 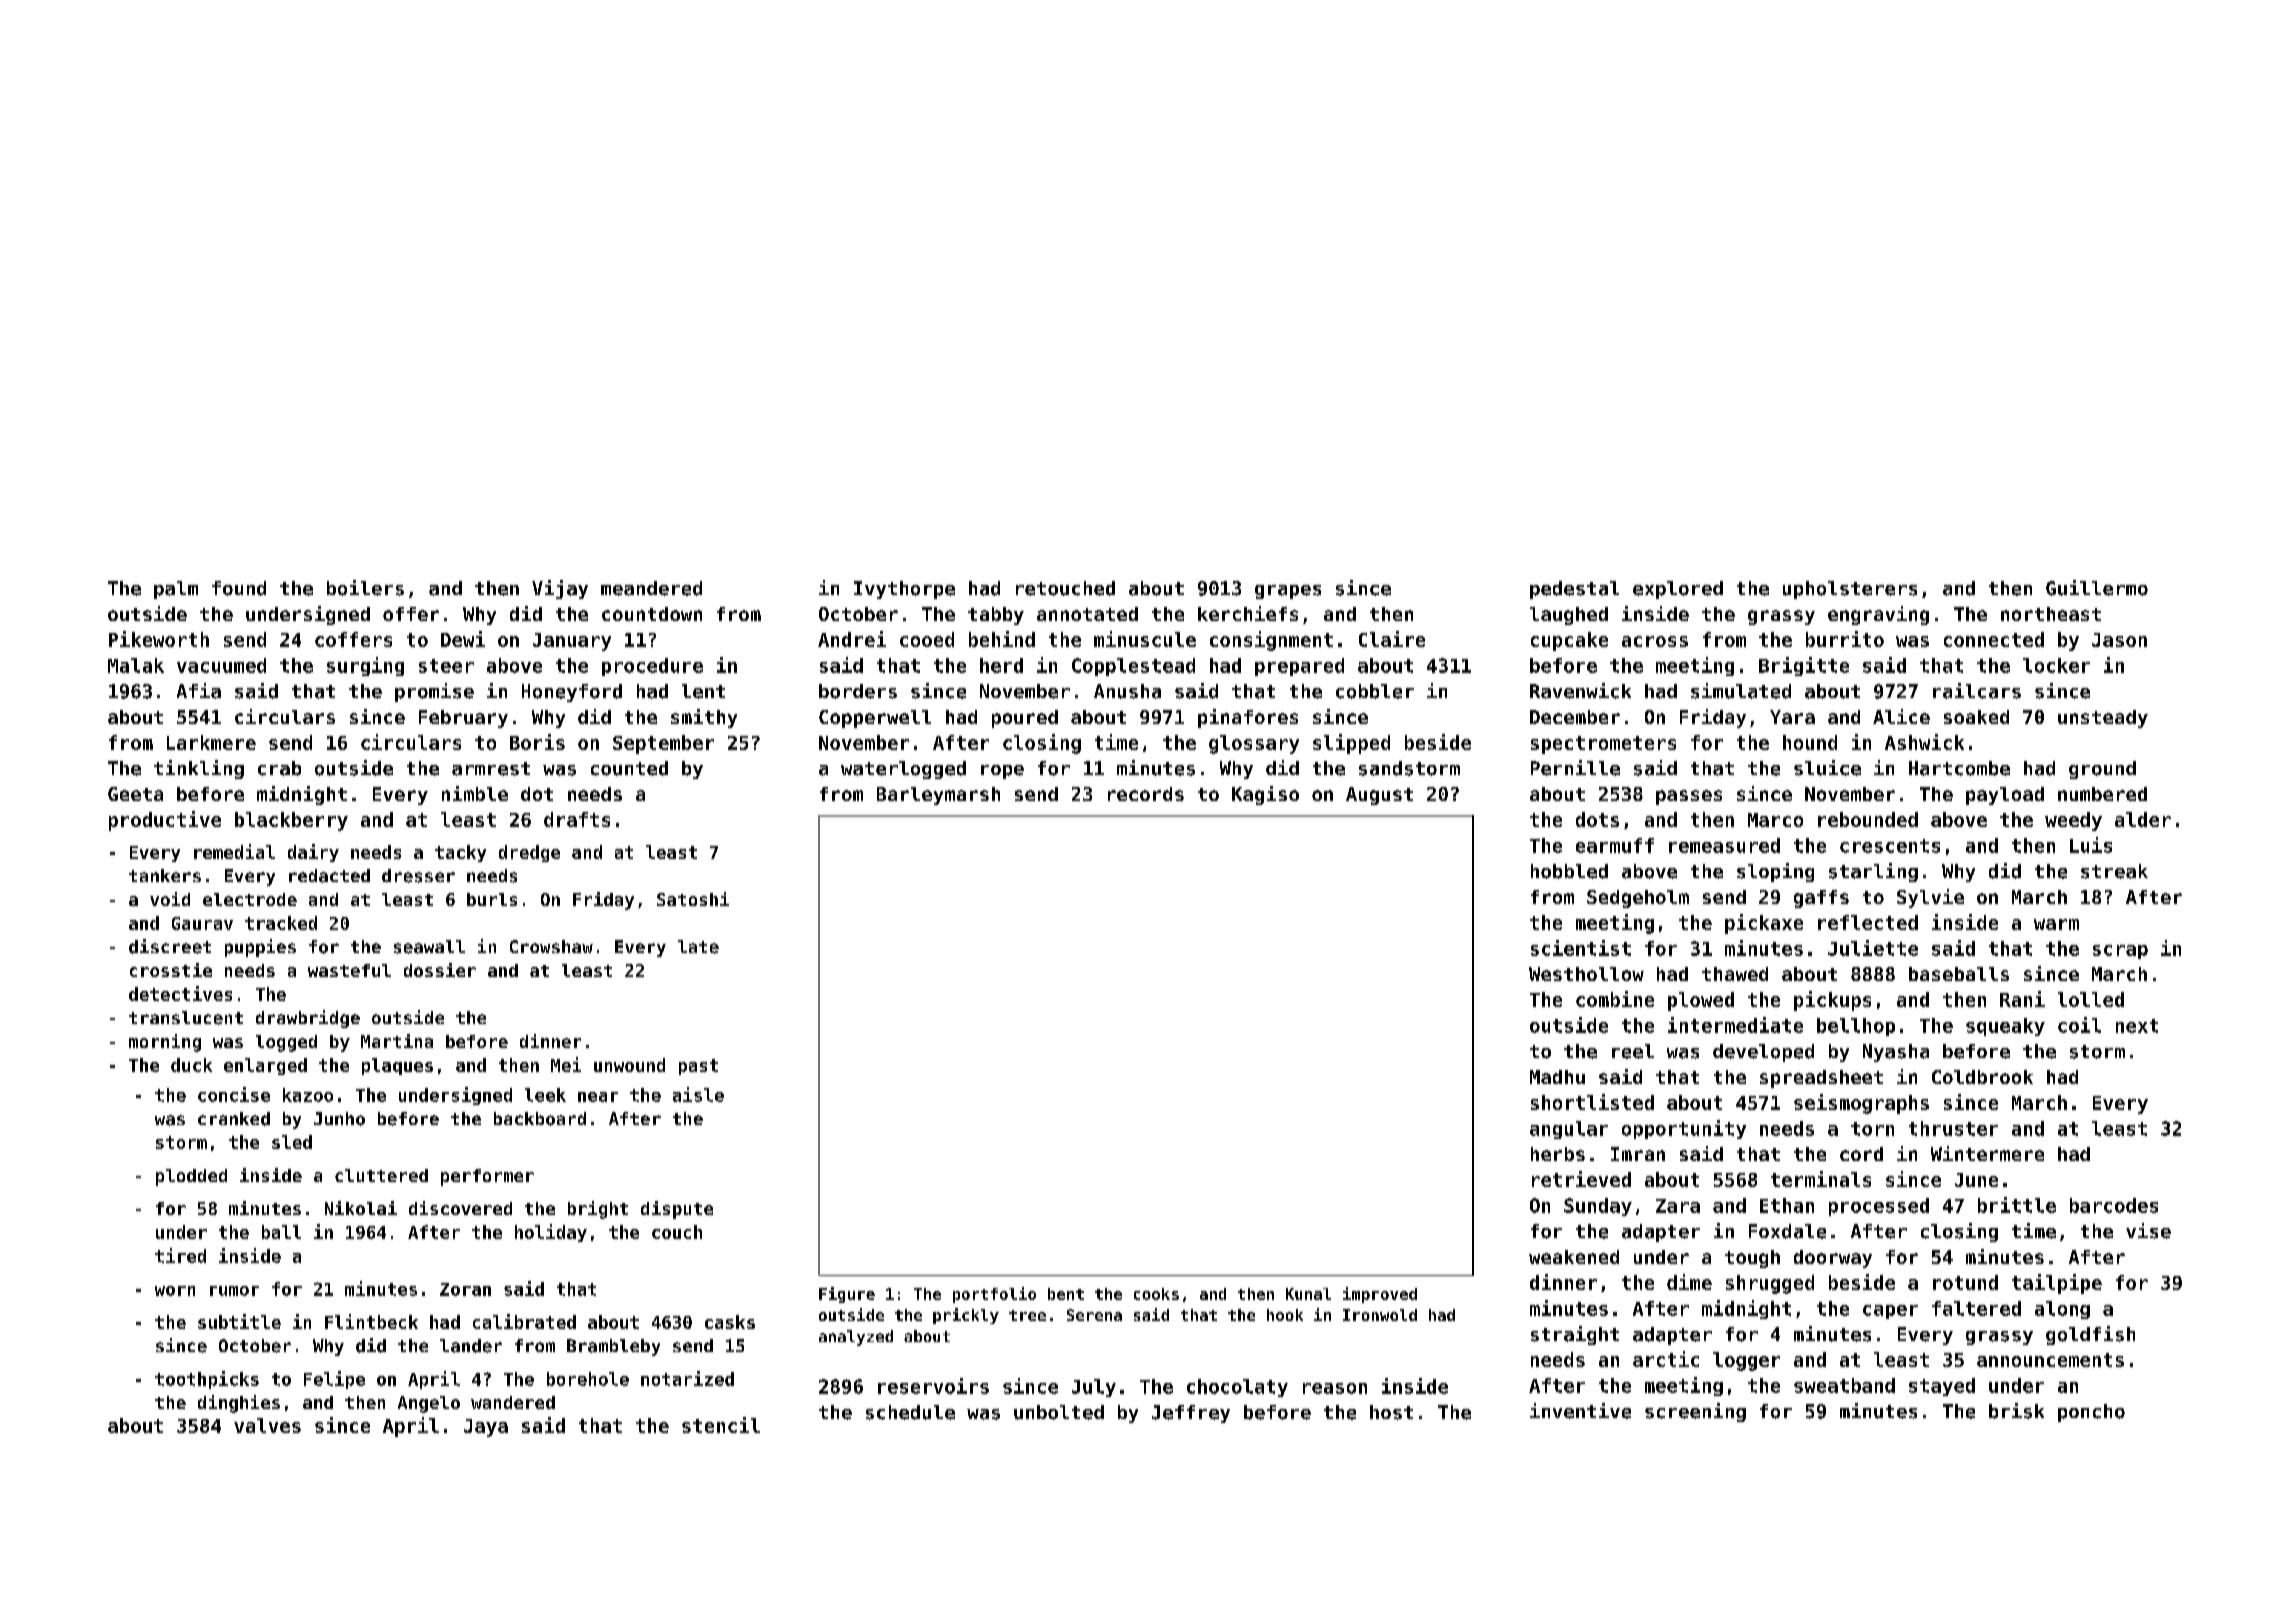 I want to click on Guillermo, so click(x=2097, y=588).
